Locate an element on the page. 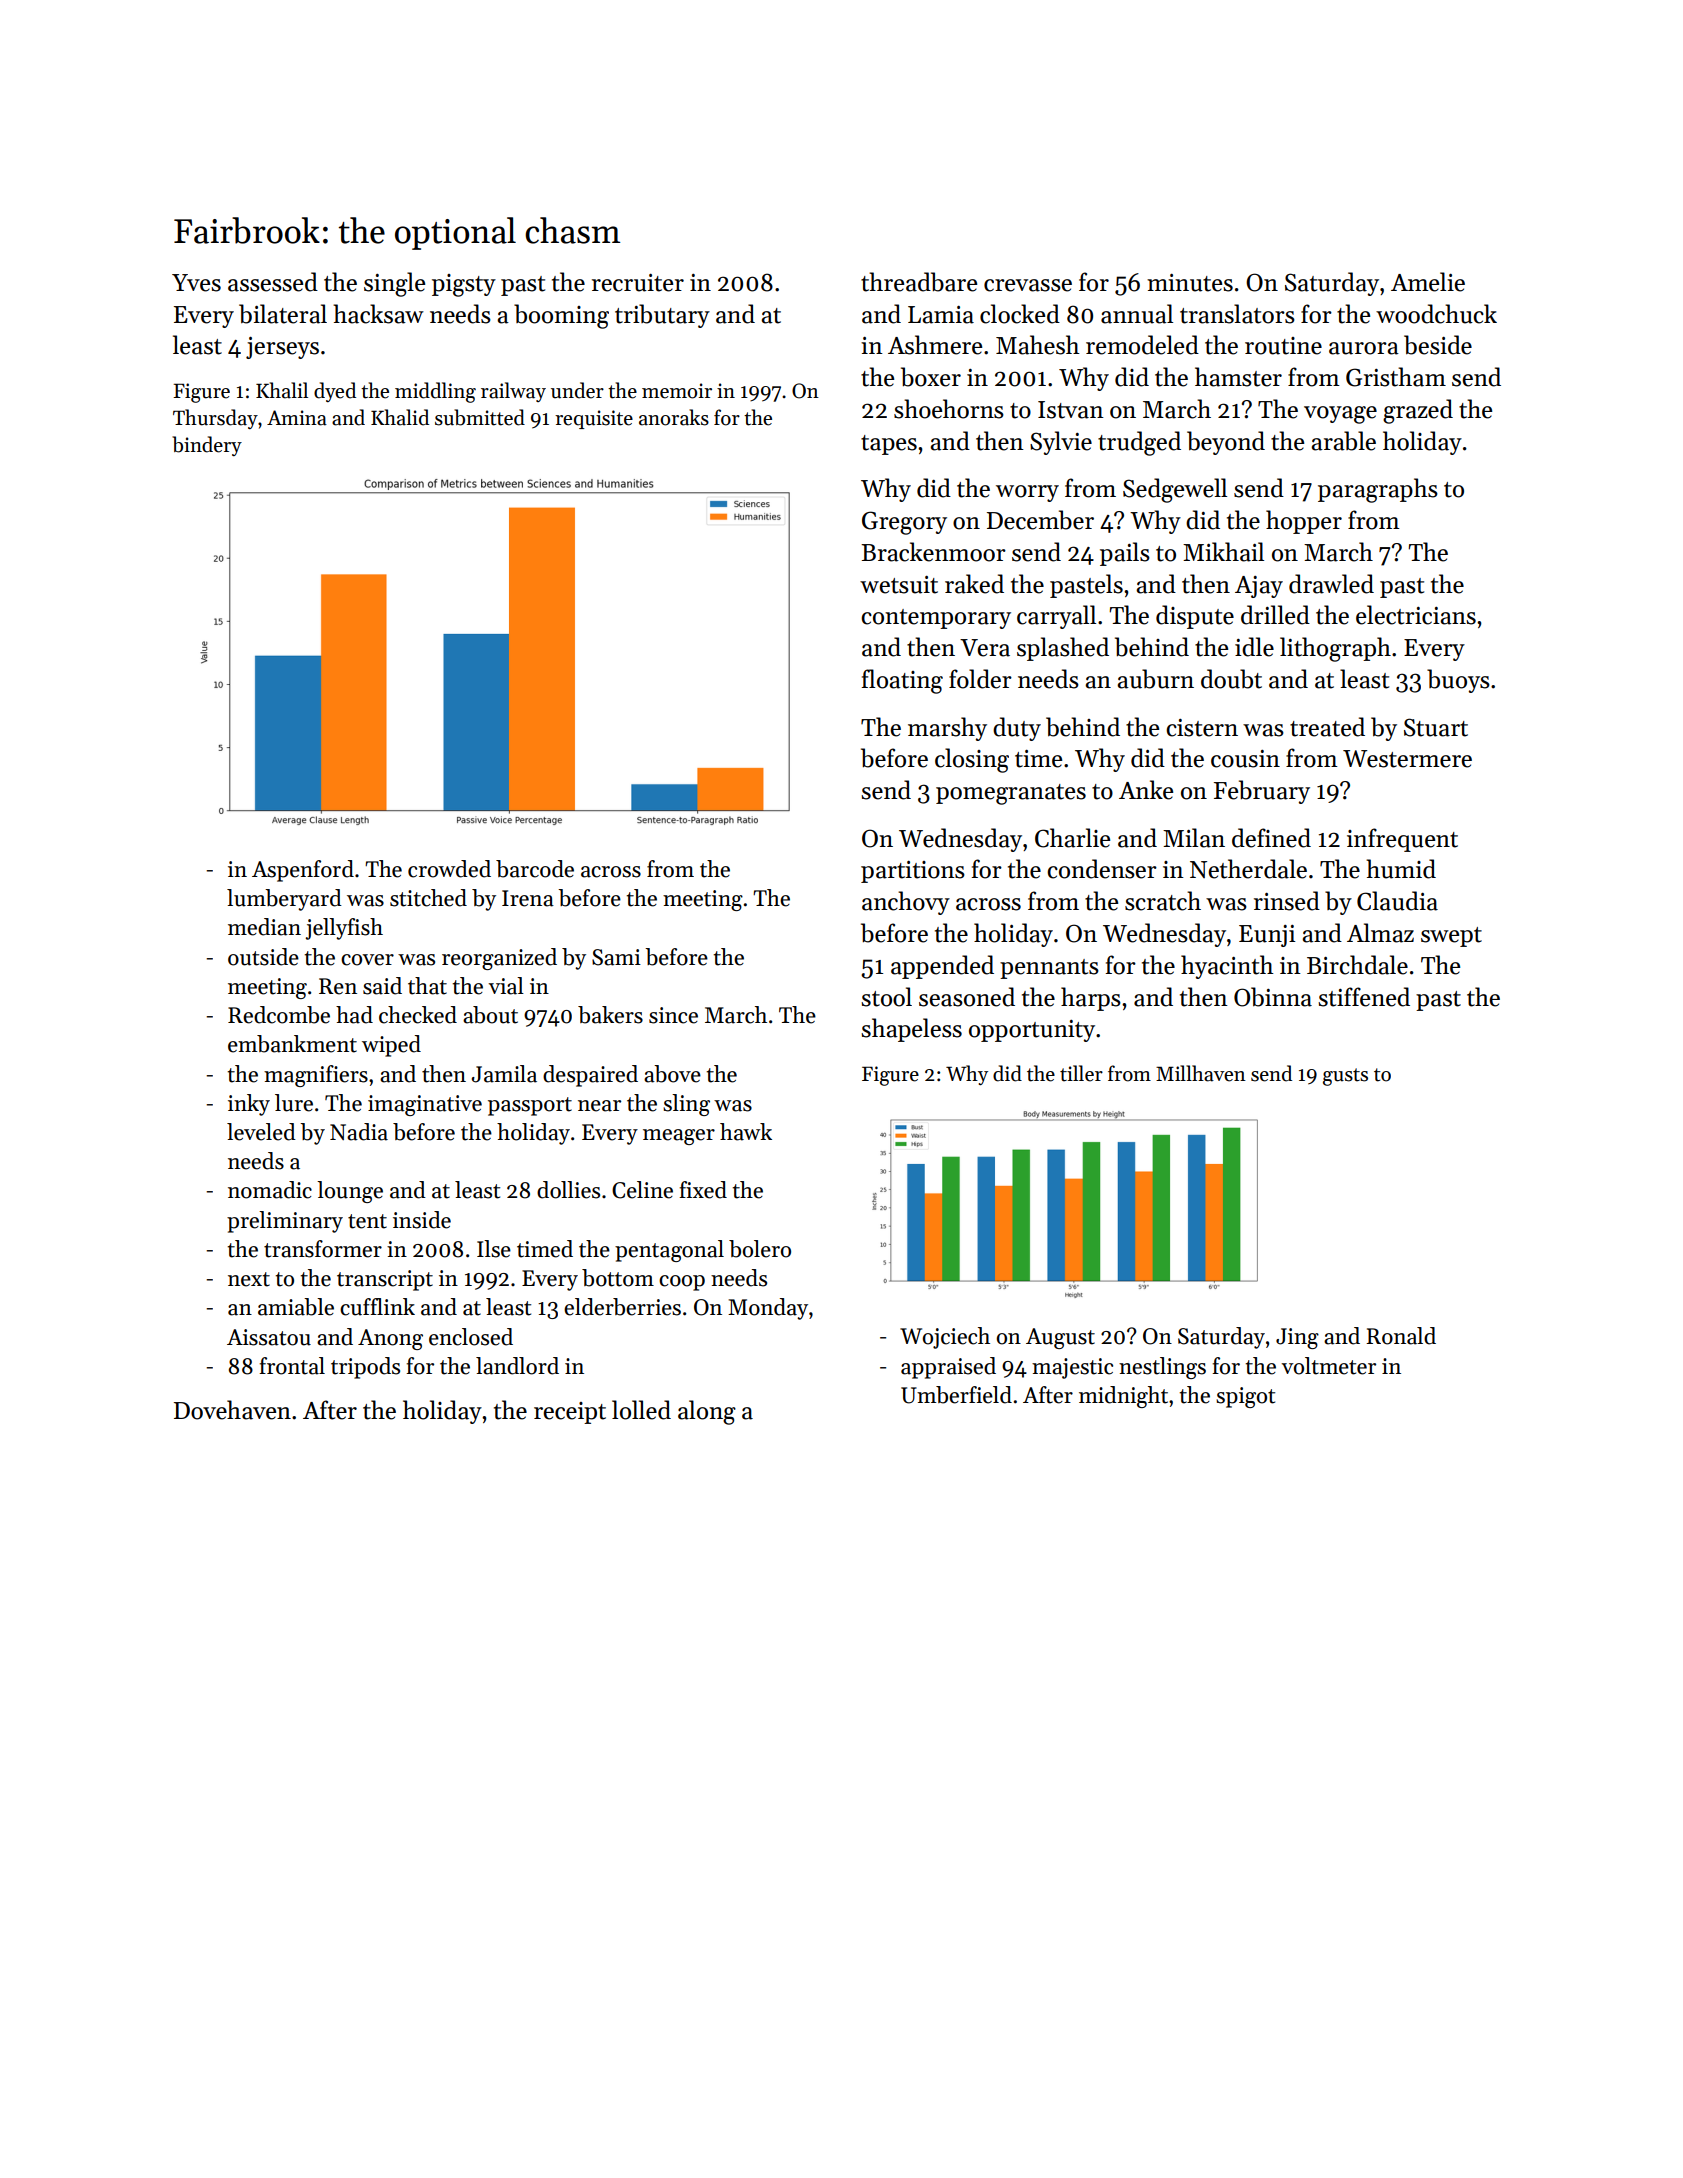 The height and width of the document is (2178, 1683). raked is located at coordinates (974, 584).
